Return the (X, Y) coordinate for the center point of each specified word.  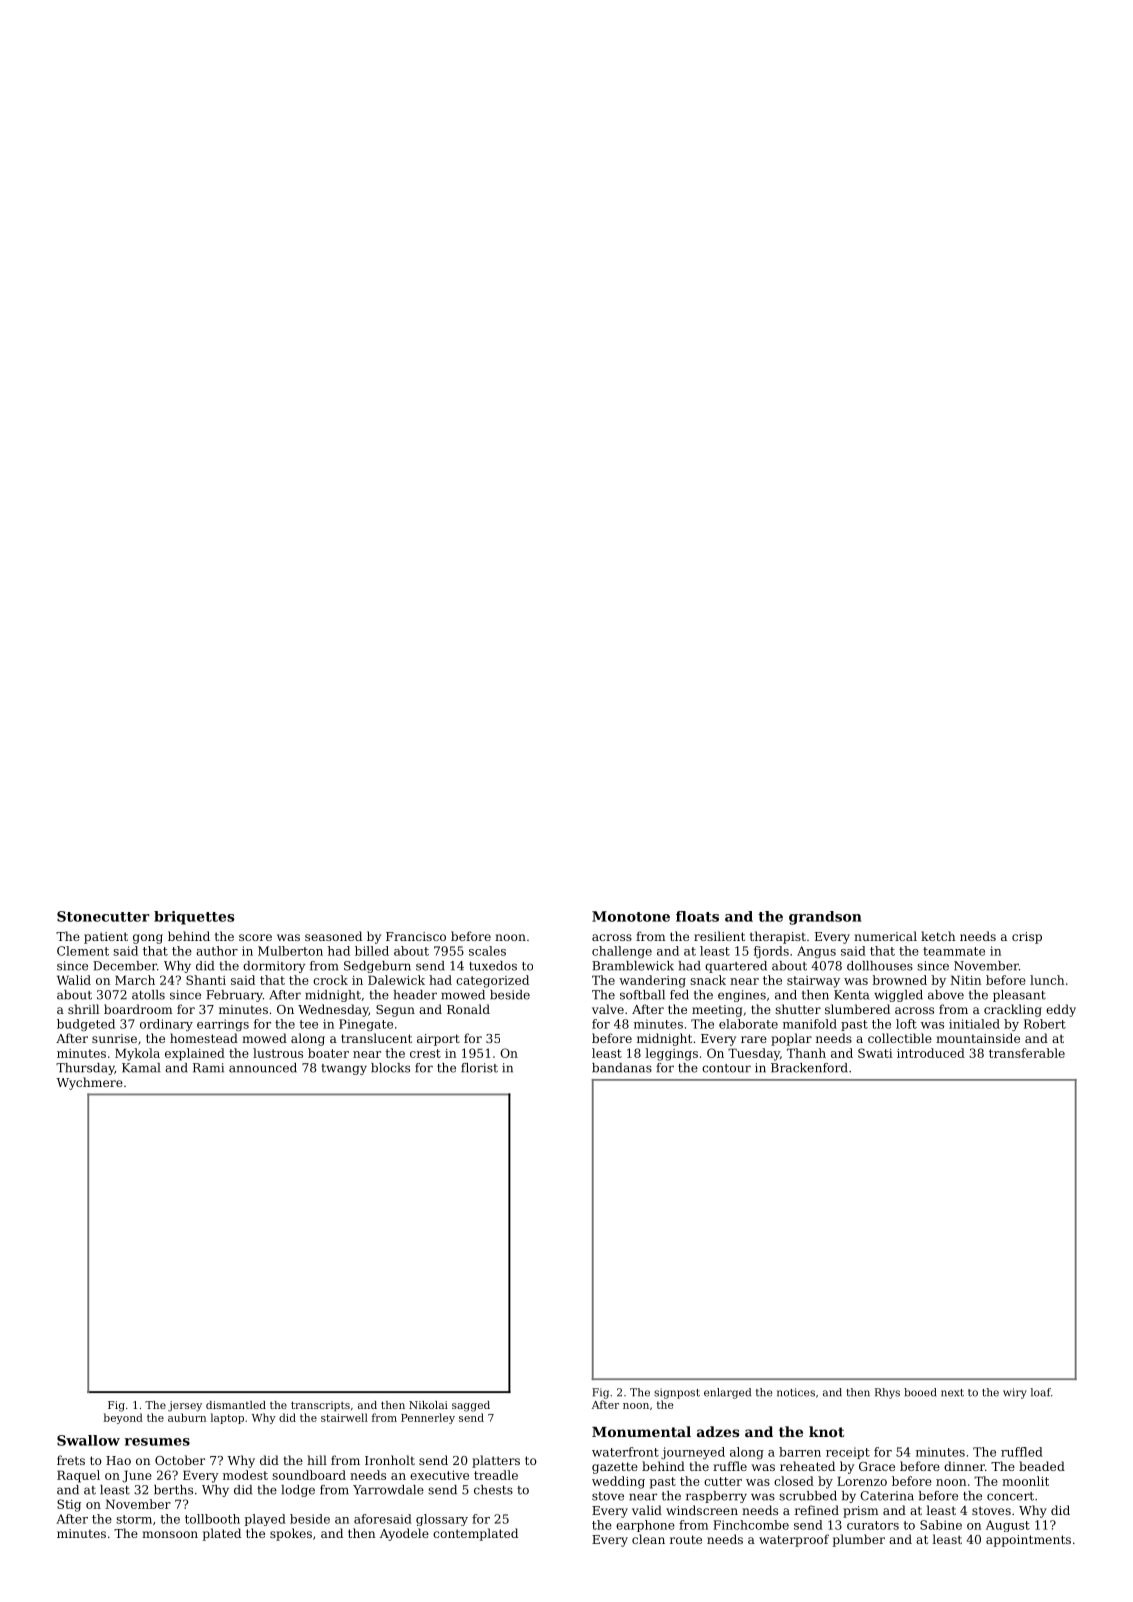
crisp (1027, 938)
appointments (1028, 1541)
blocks (390, 1068)
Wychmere (89, 1083)
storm (134, 1519)
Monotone (631, 916)
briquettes (194, 918)
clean (648, 1539)
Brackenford (809, 1068)
